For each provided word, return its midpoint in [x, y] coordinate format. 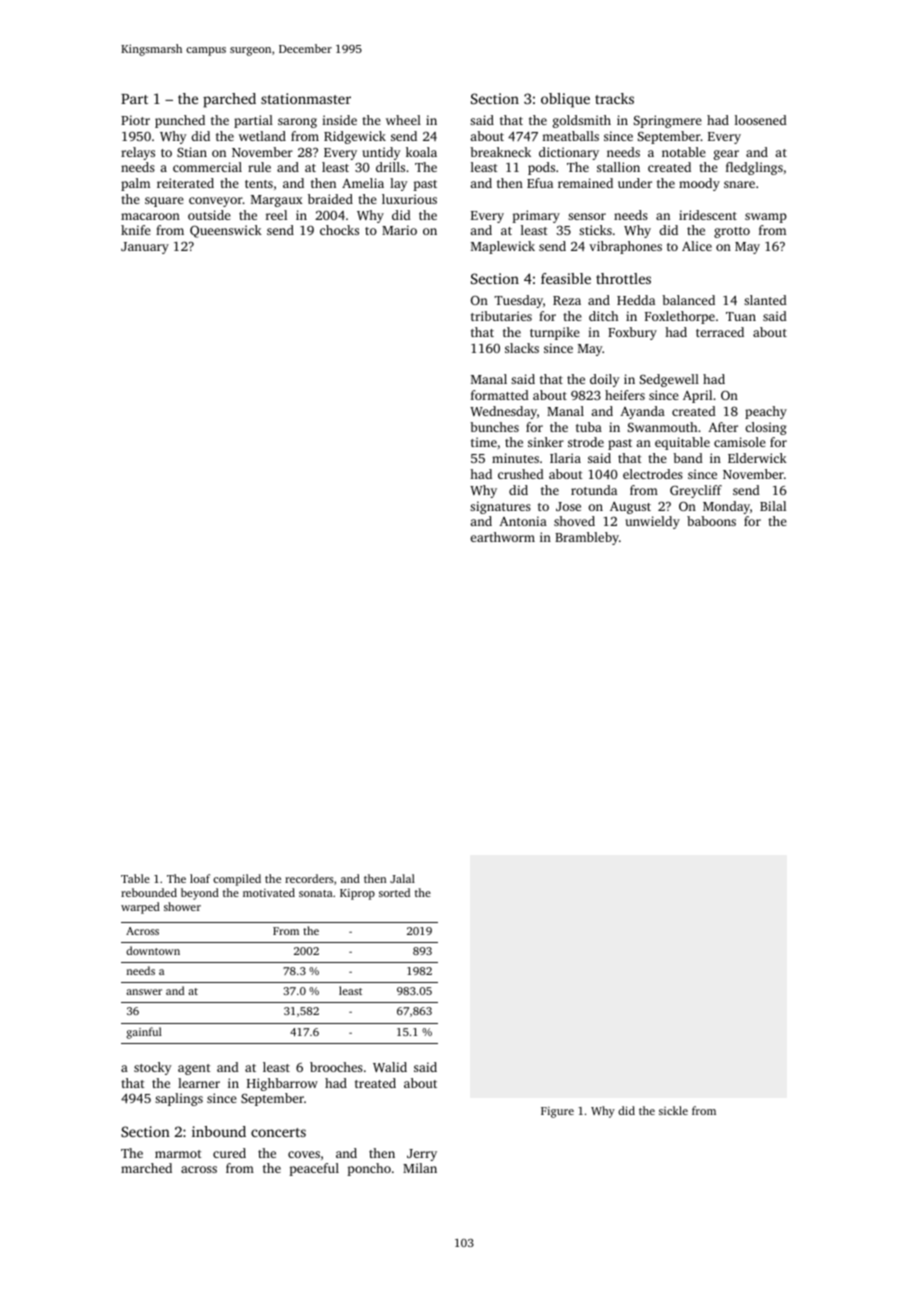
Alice [697, 246]
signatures [500, 507]
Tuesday [518, 301]
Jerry [422, 1155]
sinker [546, 442]
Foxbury [632, 333]
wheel [403, 120]
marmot [178, 1154]
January [145, 248]
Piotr [135, 120]
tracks [614, 98]
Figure [557, 1112]
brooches [336, 1067]
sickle [673, 1110]
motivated [269, 892]
